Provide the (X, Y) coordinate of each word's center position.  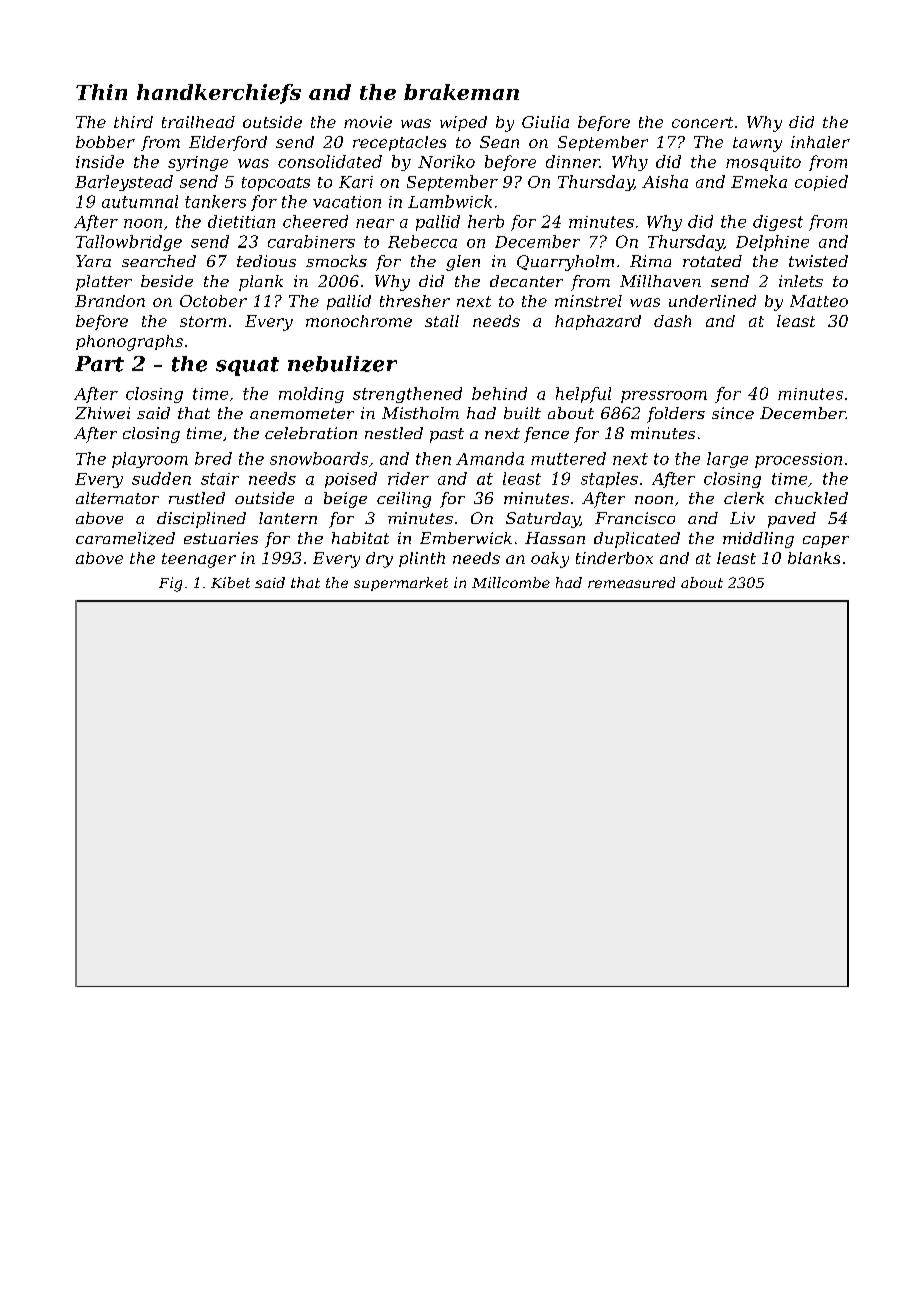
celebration (311, 433)
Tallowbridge (129, 243)
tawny (757, 144)
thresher (415, 301)
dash (672, 321)
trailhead (198, 122)
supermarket (401, 584)
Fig (170, 584)
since (733, 413)
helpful (583, 395)
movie (368, 122)
